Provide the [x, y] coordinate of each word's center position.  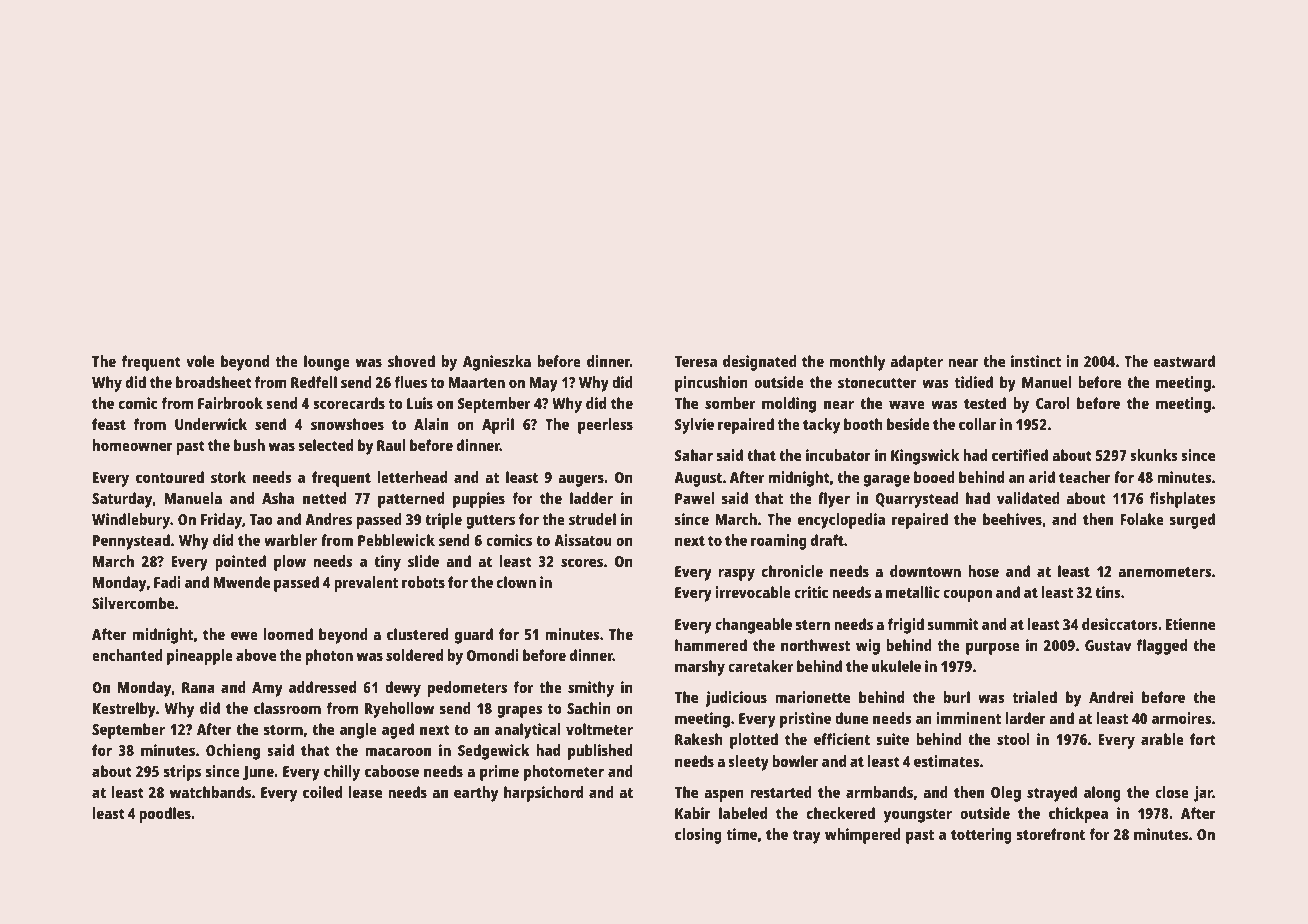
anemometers [1164, 572]
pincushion [711, 384]
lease [365, 792]
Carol [1053, 403]
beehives [1012, 519]
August [698, 479]
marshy [700, 668]
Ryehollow [399, 710]
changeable [753, 626]
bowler [795, 761]
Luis [420, 403]
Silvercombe [133, 603]
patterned [411, 500]
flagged [1162, 647]
